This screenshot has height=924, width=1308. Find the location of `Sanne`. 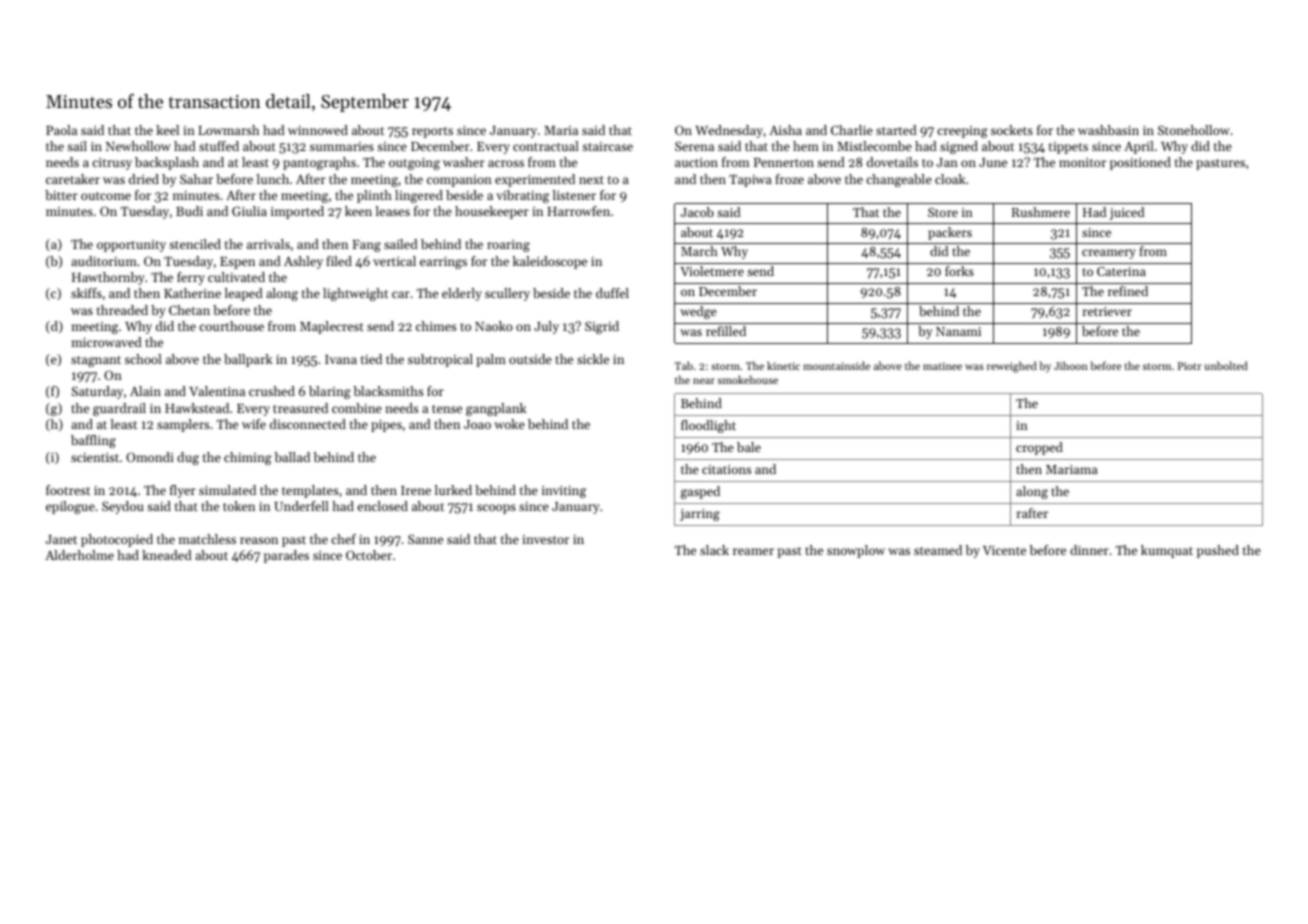

Sanne is located at coordinates (425, 539).
